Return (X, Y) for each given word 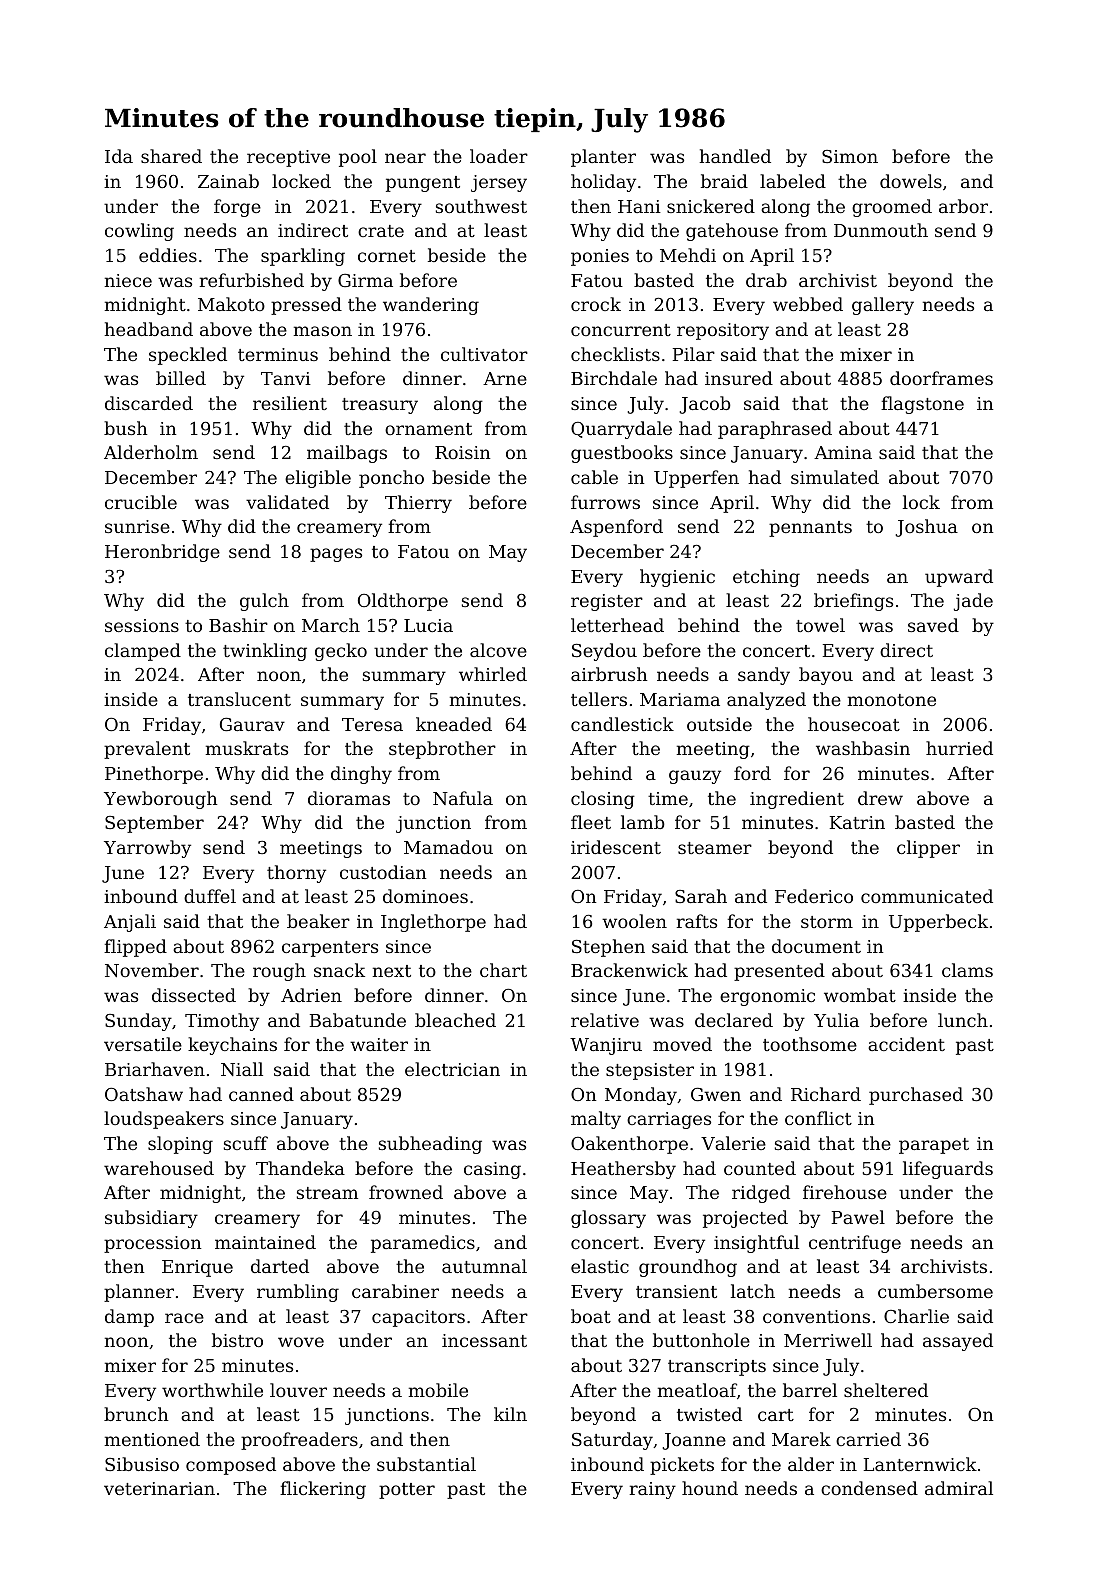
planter (603, 158)
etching (766, 578)
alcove (498, 650)
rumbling (298, 1293)
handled (735, 156)
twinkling (265, 652)
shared (171, 156)
